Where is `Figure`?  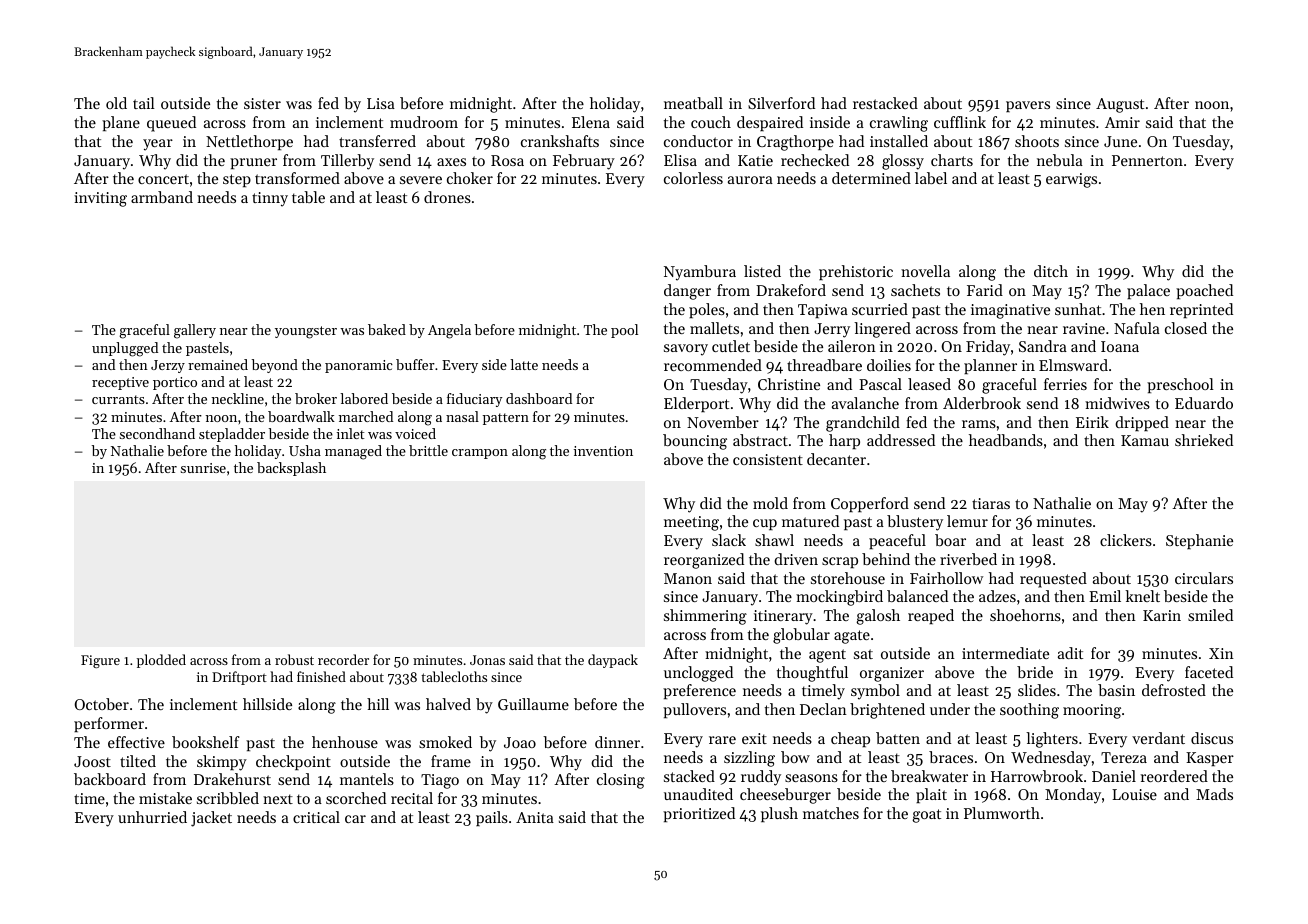 Figure is located at coordinates (100, 661).
